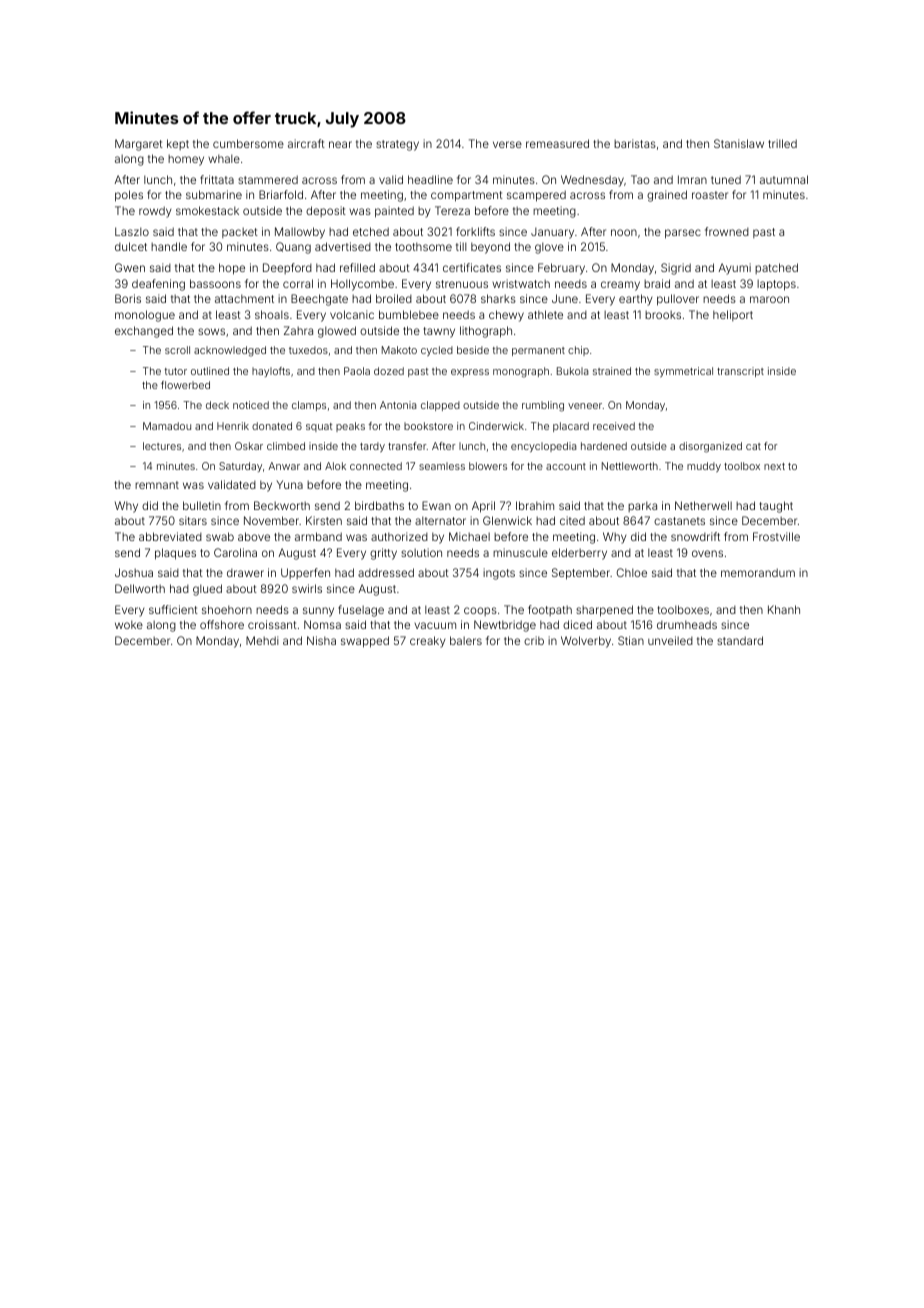  What do you see at coordinates (571, 427) in the screenshot?
I see `placard` at bounding box center [571, 427].
